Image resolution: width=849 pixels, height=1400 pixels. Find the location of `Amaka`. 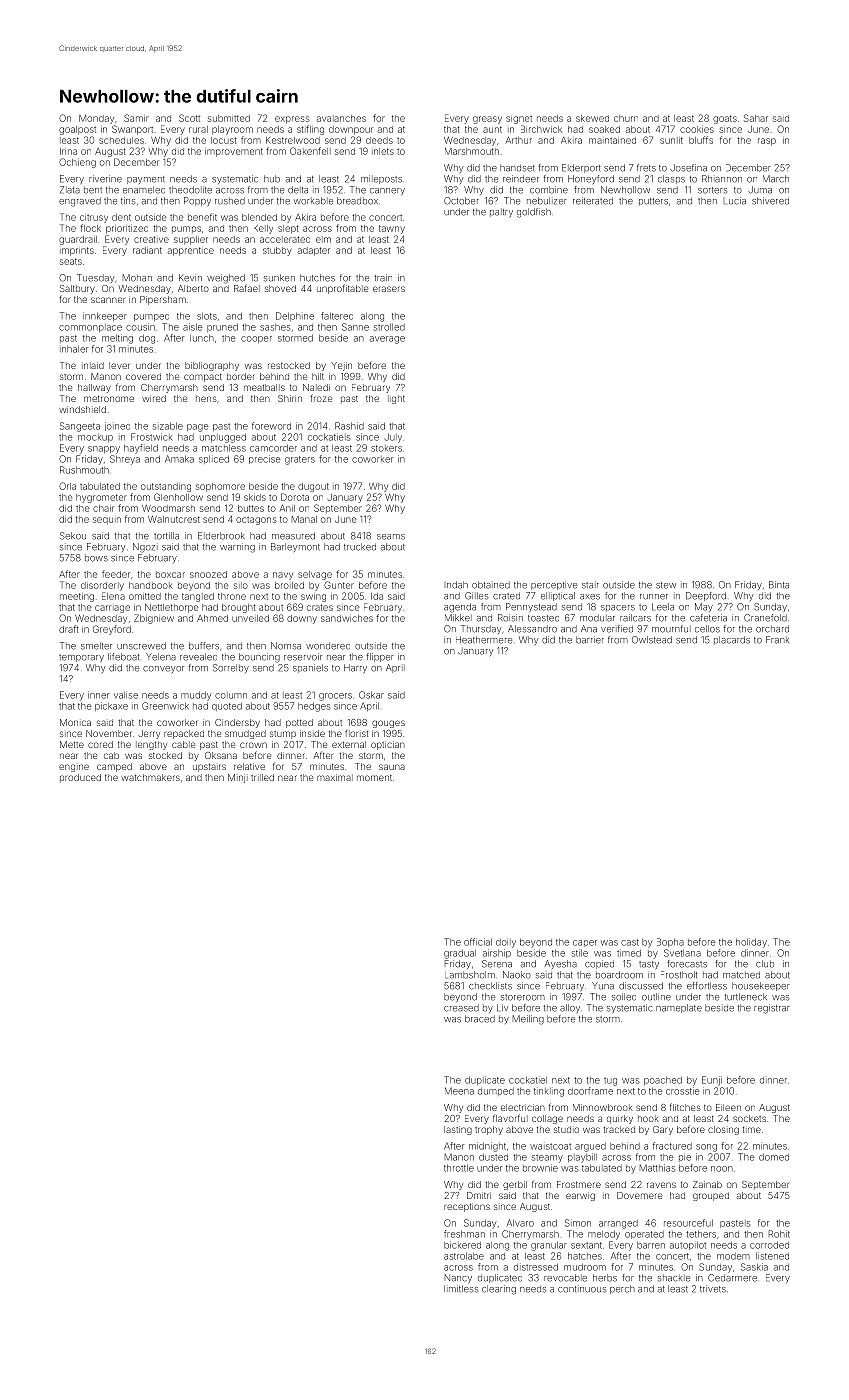

Amaka is located at coordinates (179, 459).
